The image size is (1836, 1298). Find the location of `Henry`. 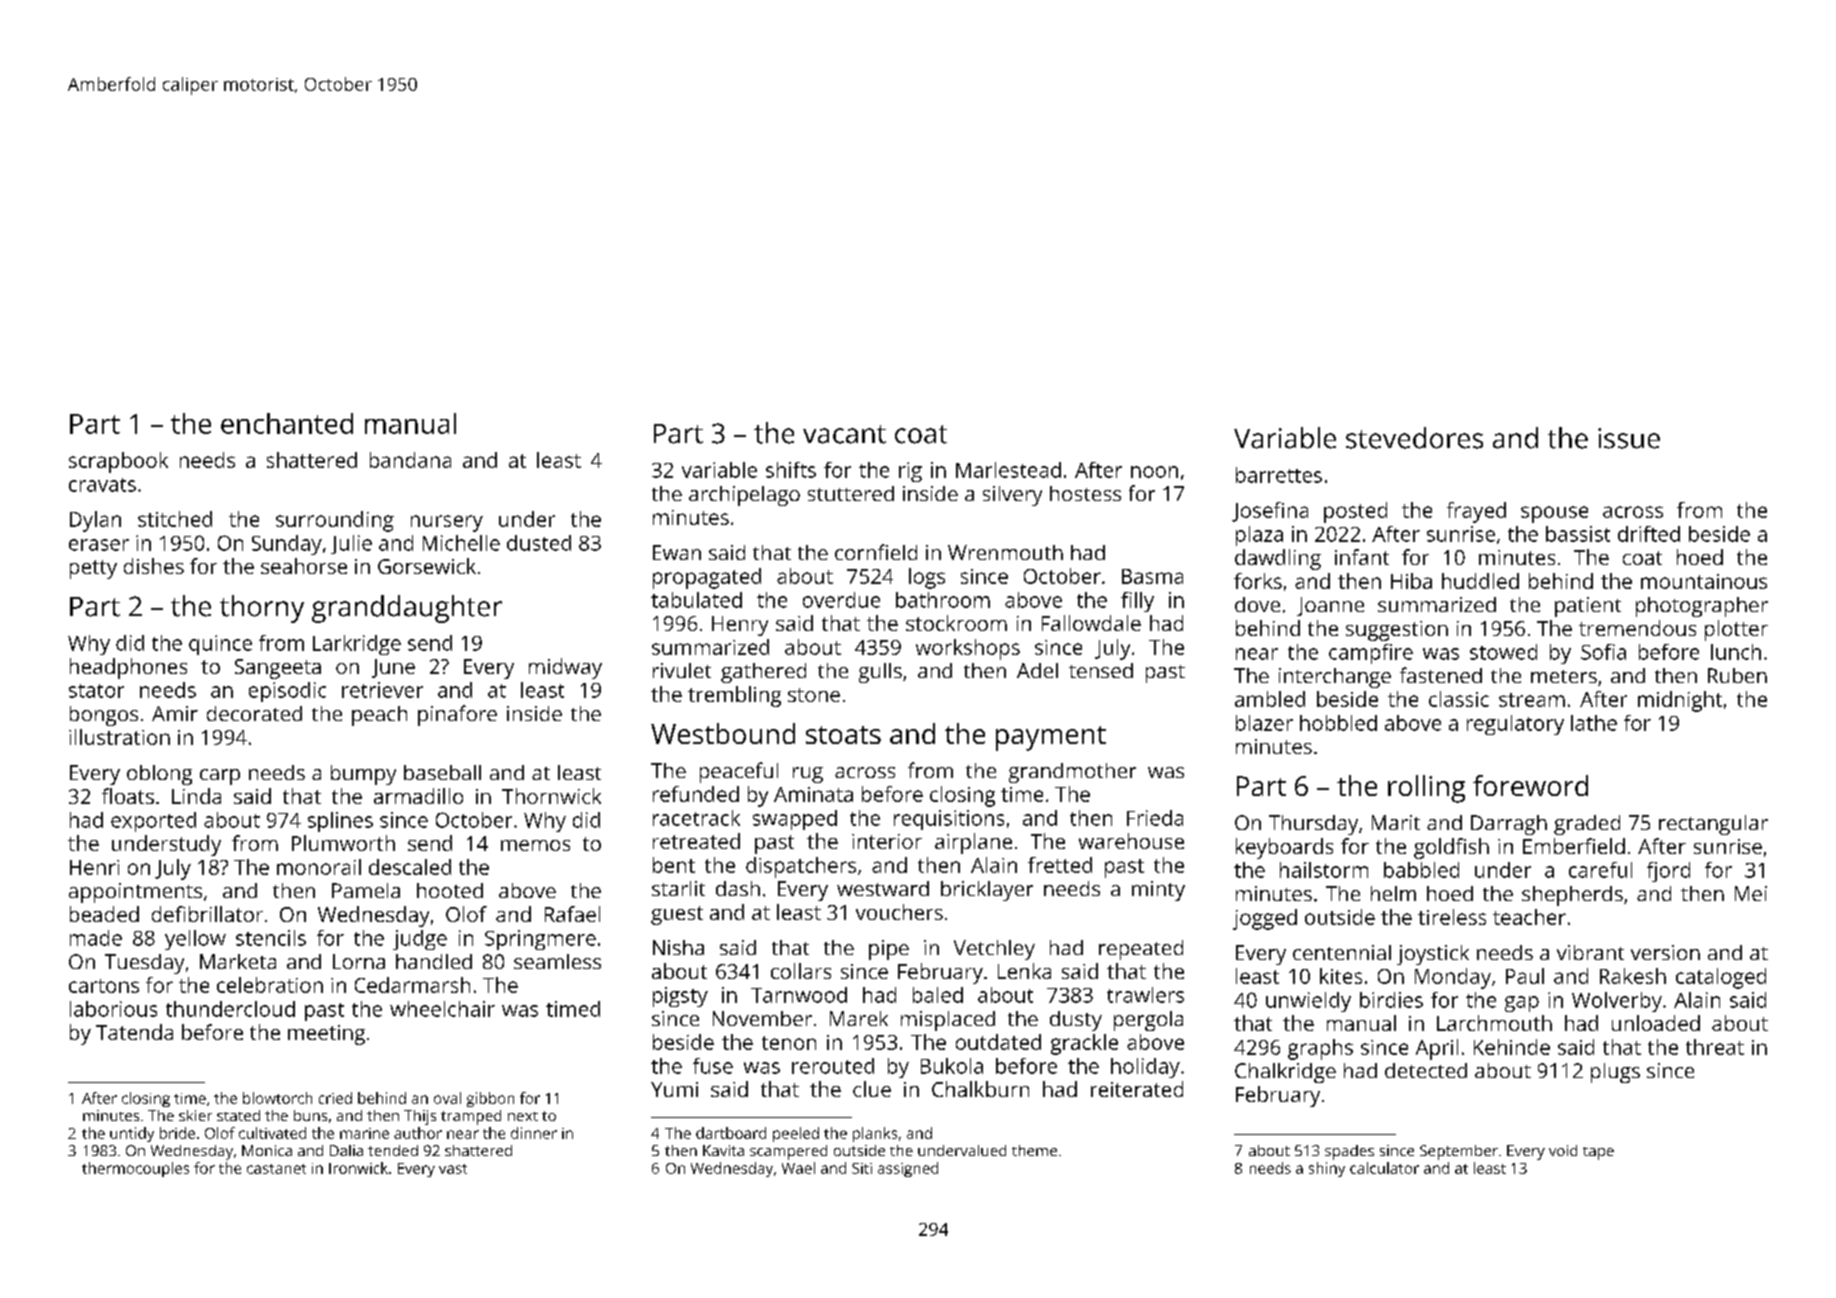

Henry is located at coordinates (740, 626).
